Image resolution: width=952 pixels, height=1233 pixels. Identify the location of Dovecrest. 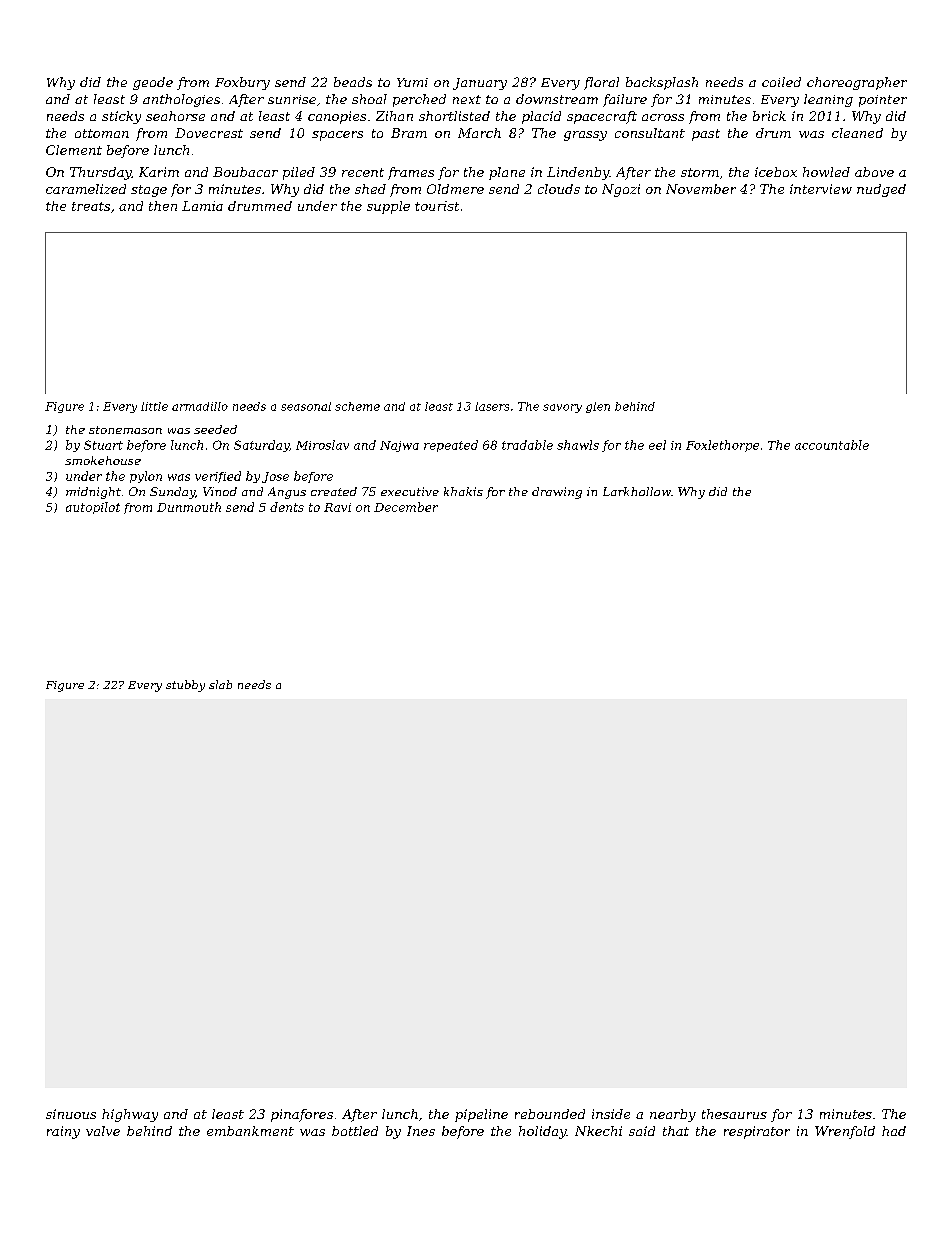
(209, 133).
